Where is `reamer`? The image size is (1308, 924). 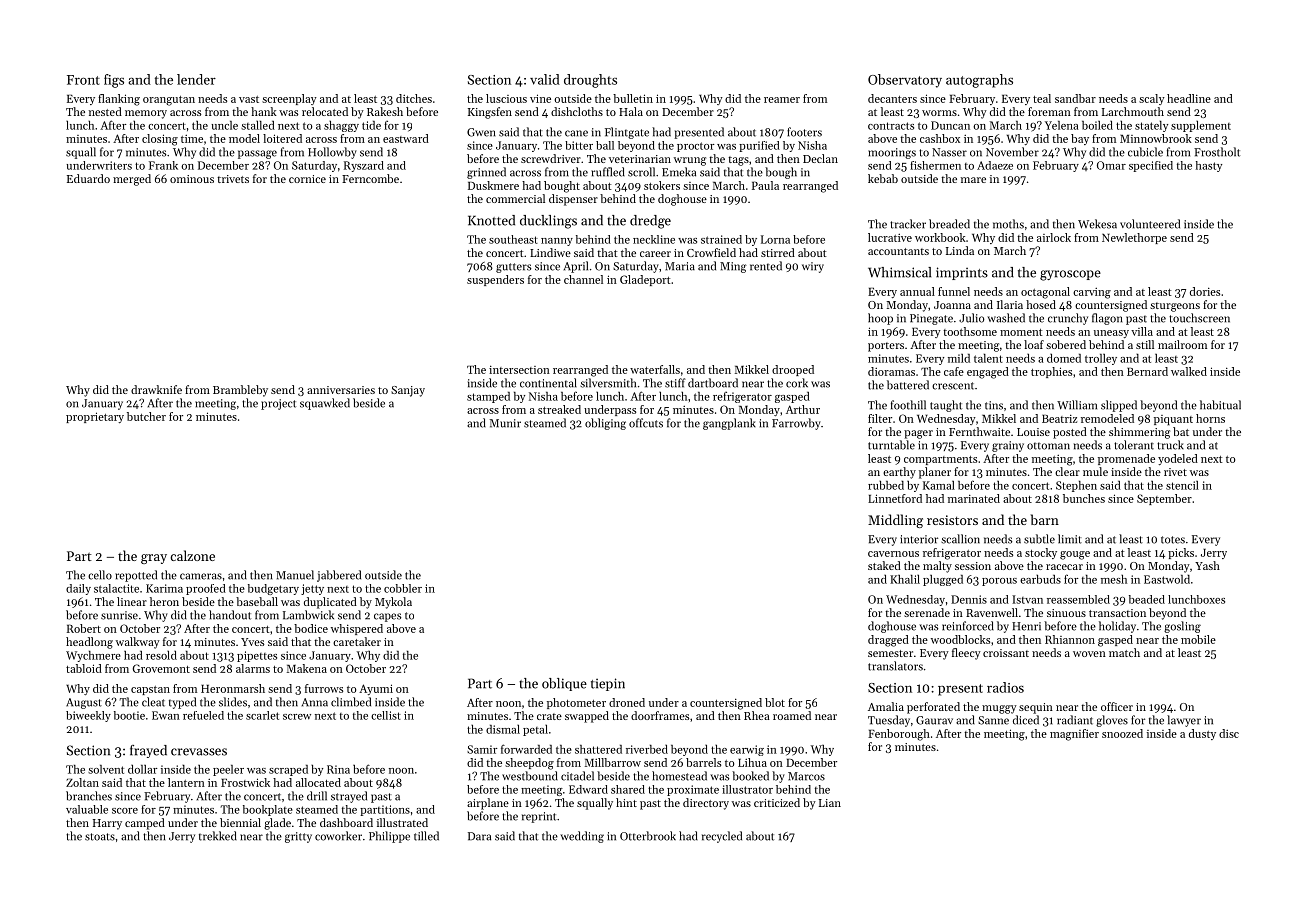 reamer is located at coordinates (782, 100).
